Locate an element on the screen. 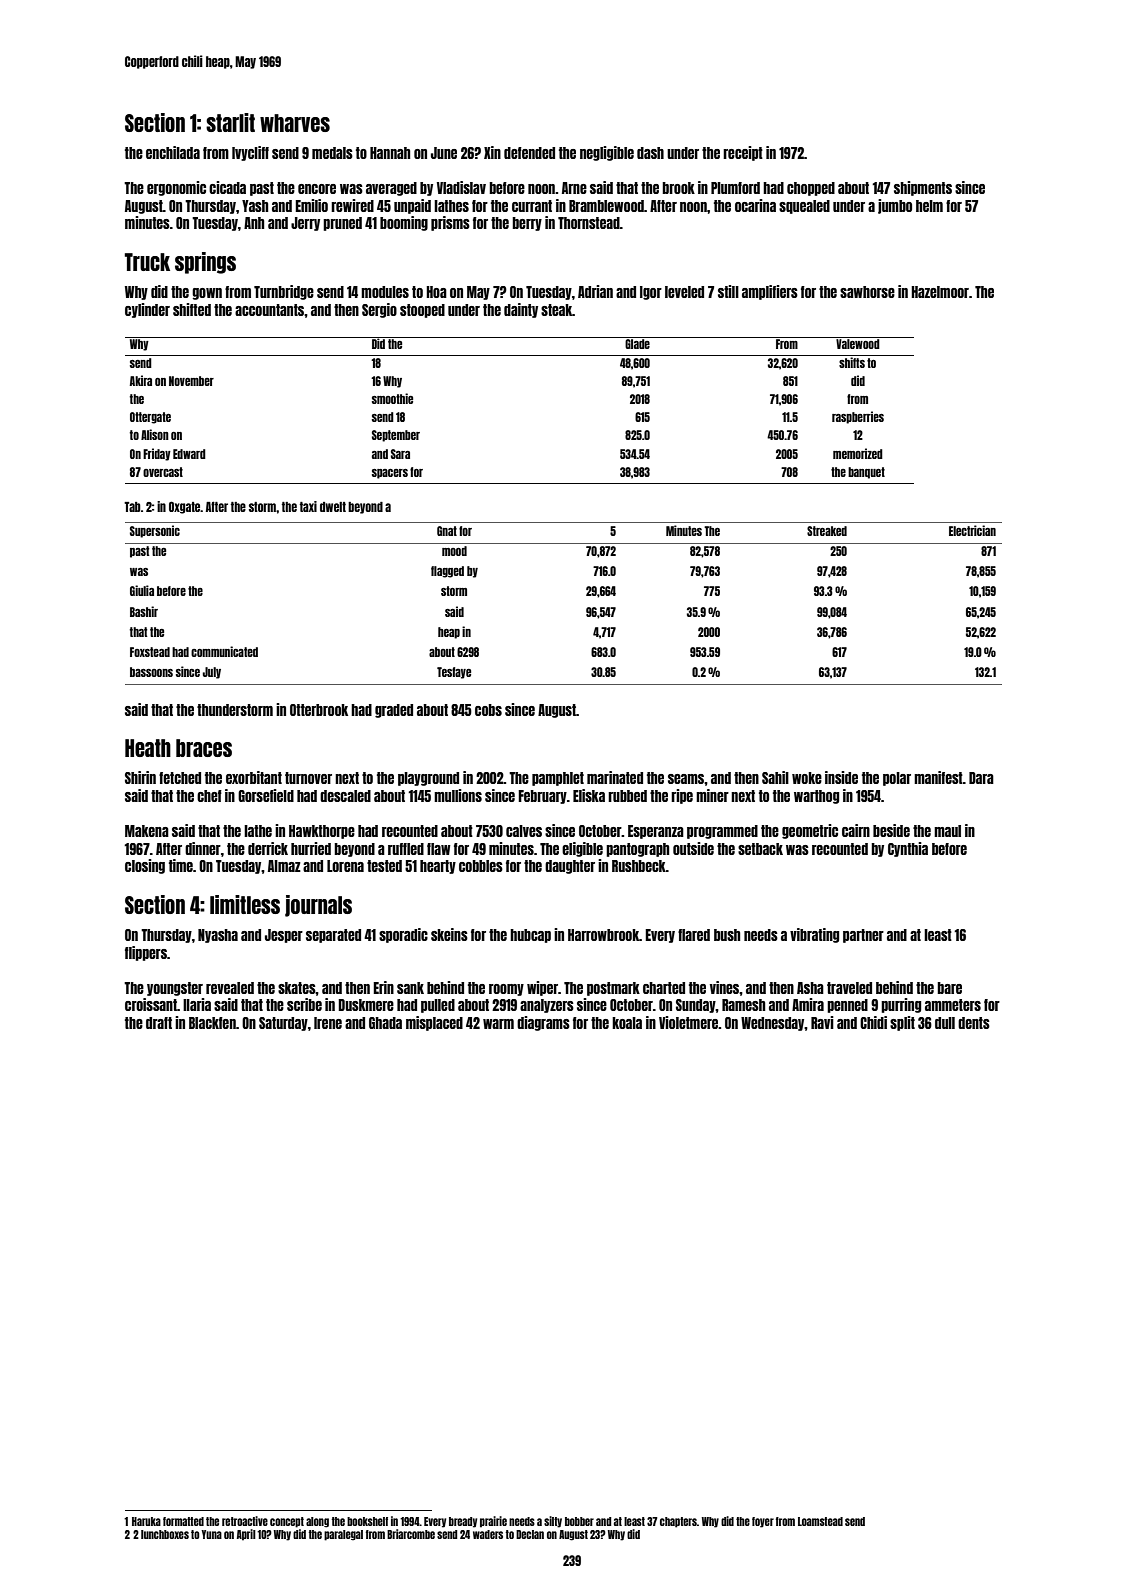 The image size is (1126, 1592). Haruka is located at coordinates (146, 1521).
